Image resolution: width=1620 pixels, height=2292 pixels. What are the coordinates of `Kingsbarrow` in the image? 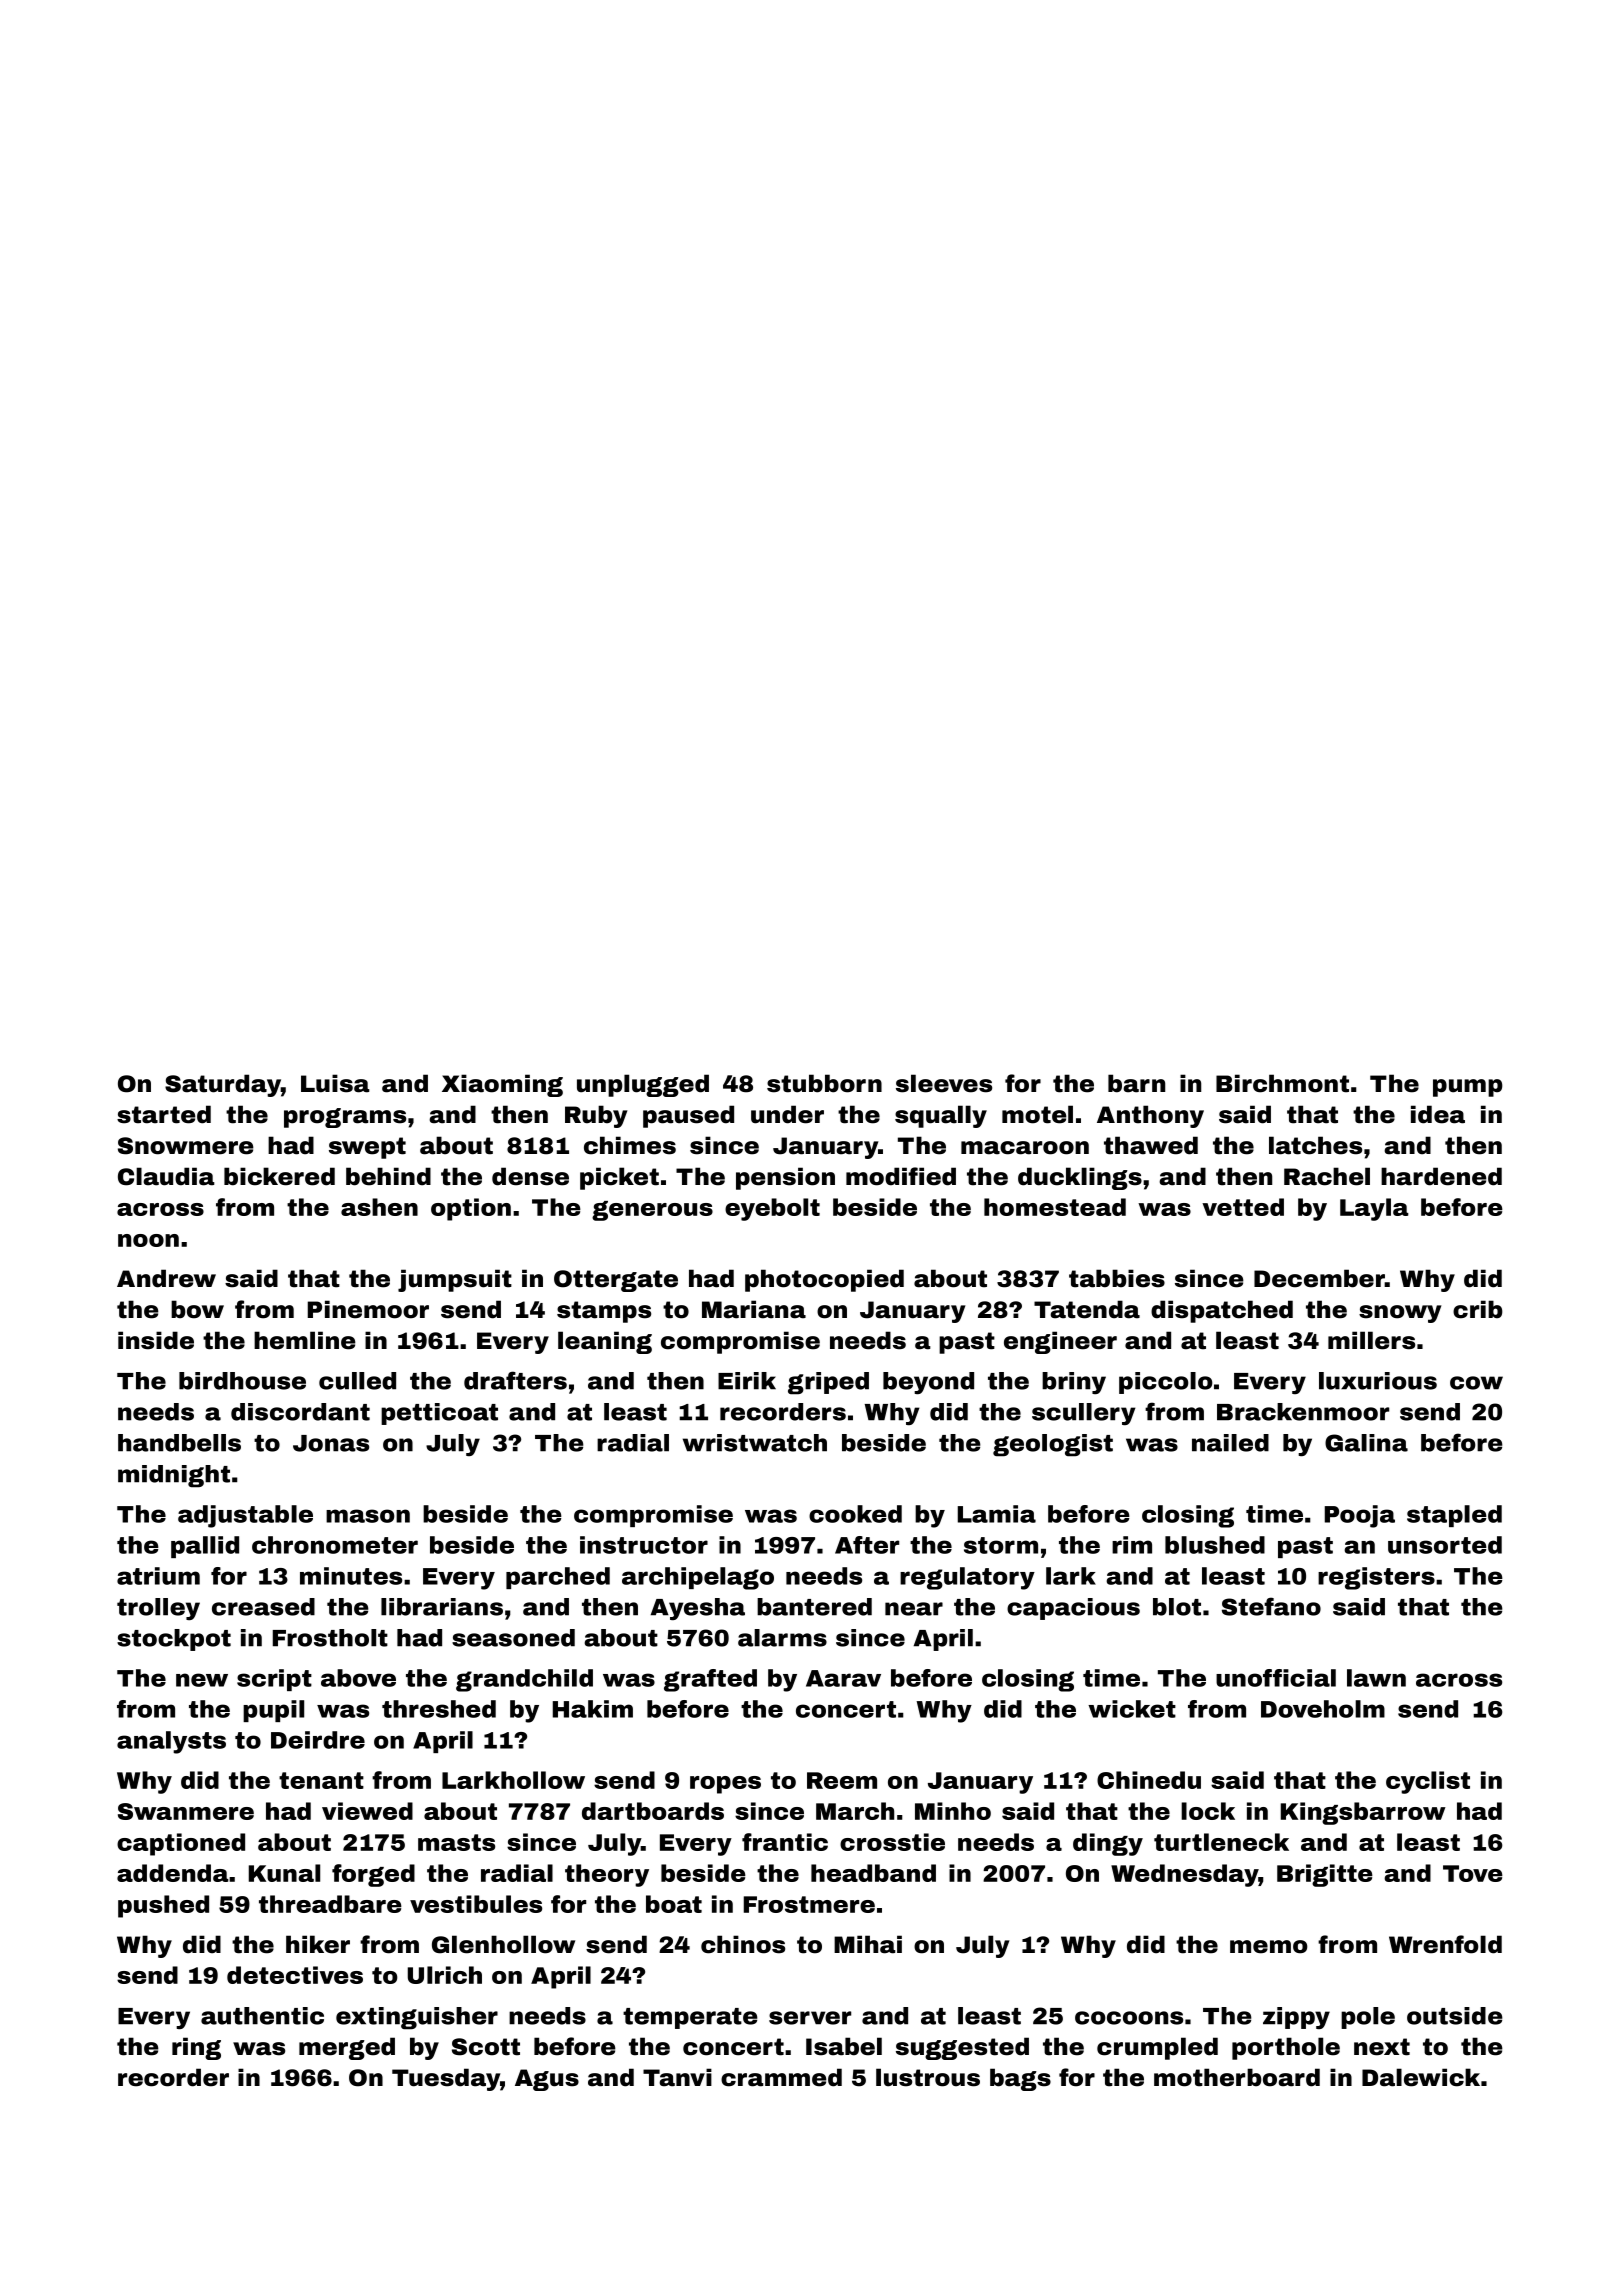 It's located at (1363, 1813).
